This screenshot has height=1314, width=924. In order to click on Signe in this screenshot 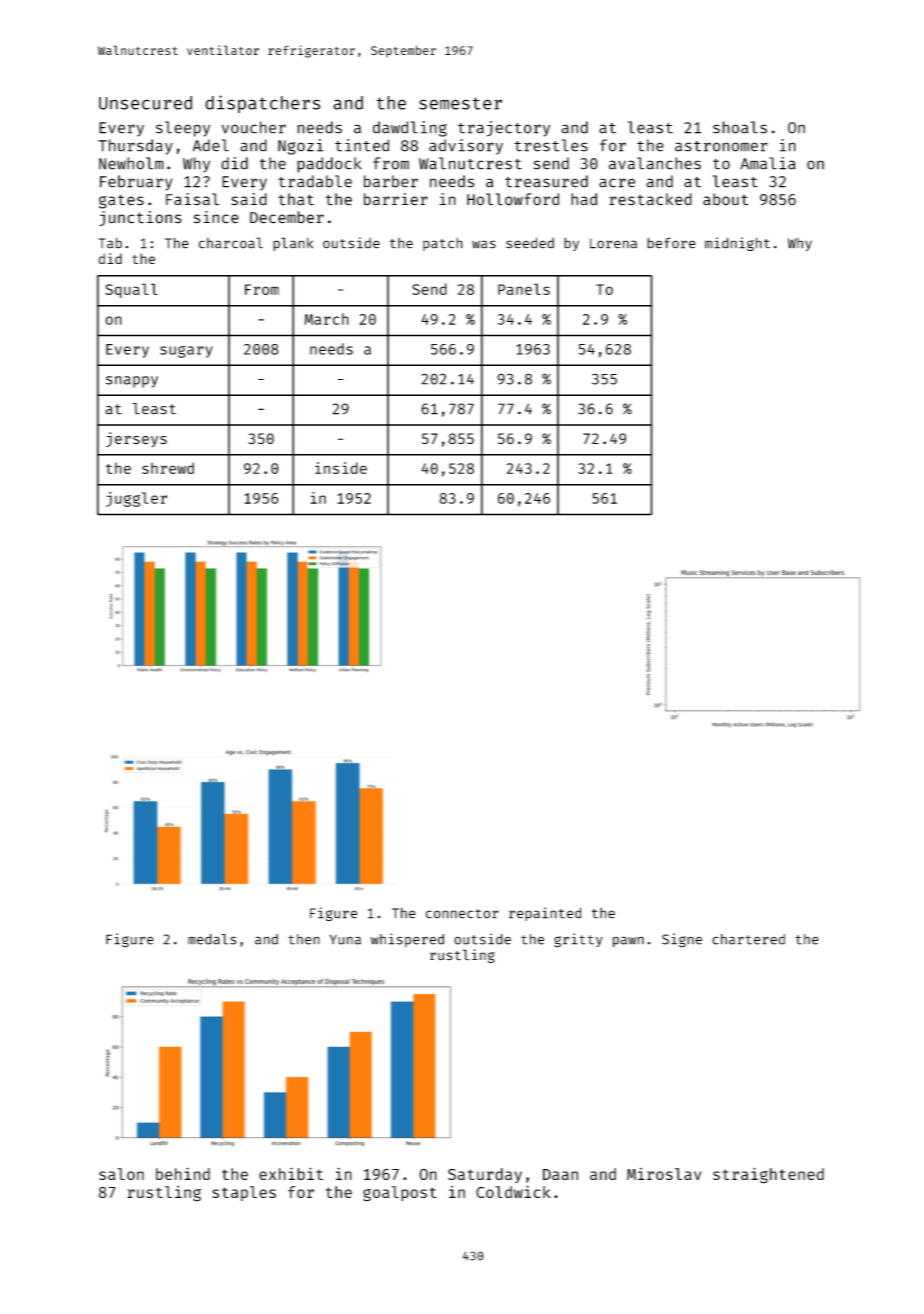, I will do `click(682, 940)`.
